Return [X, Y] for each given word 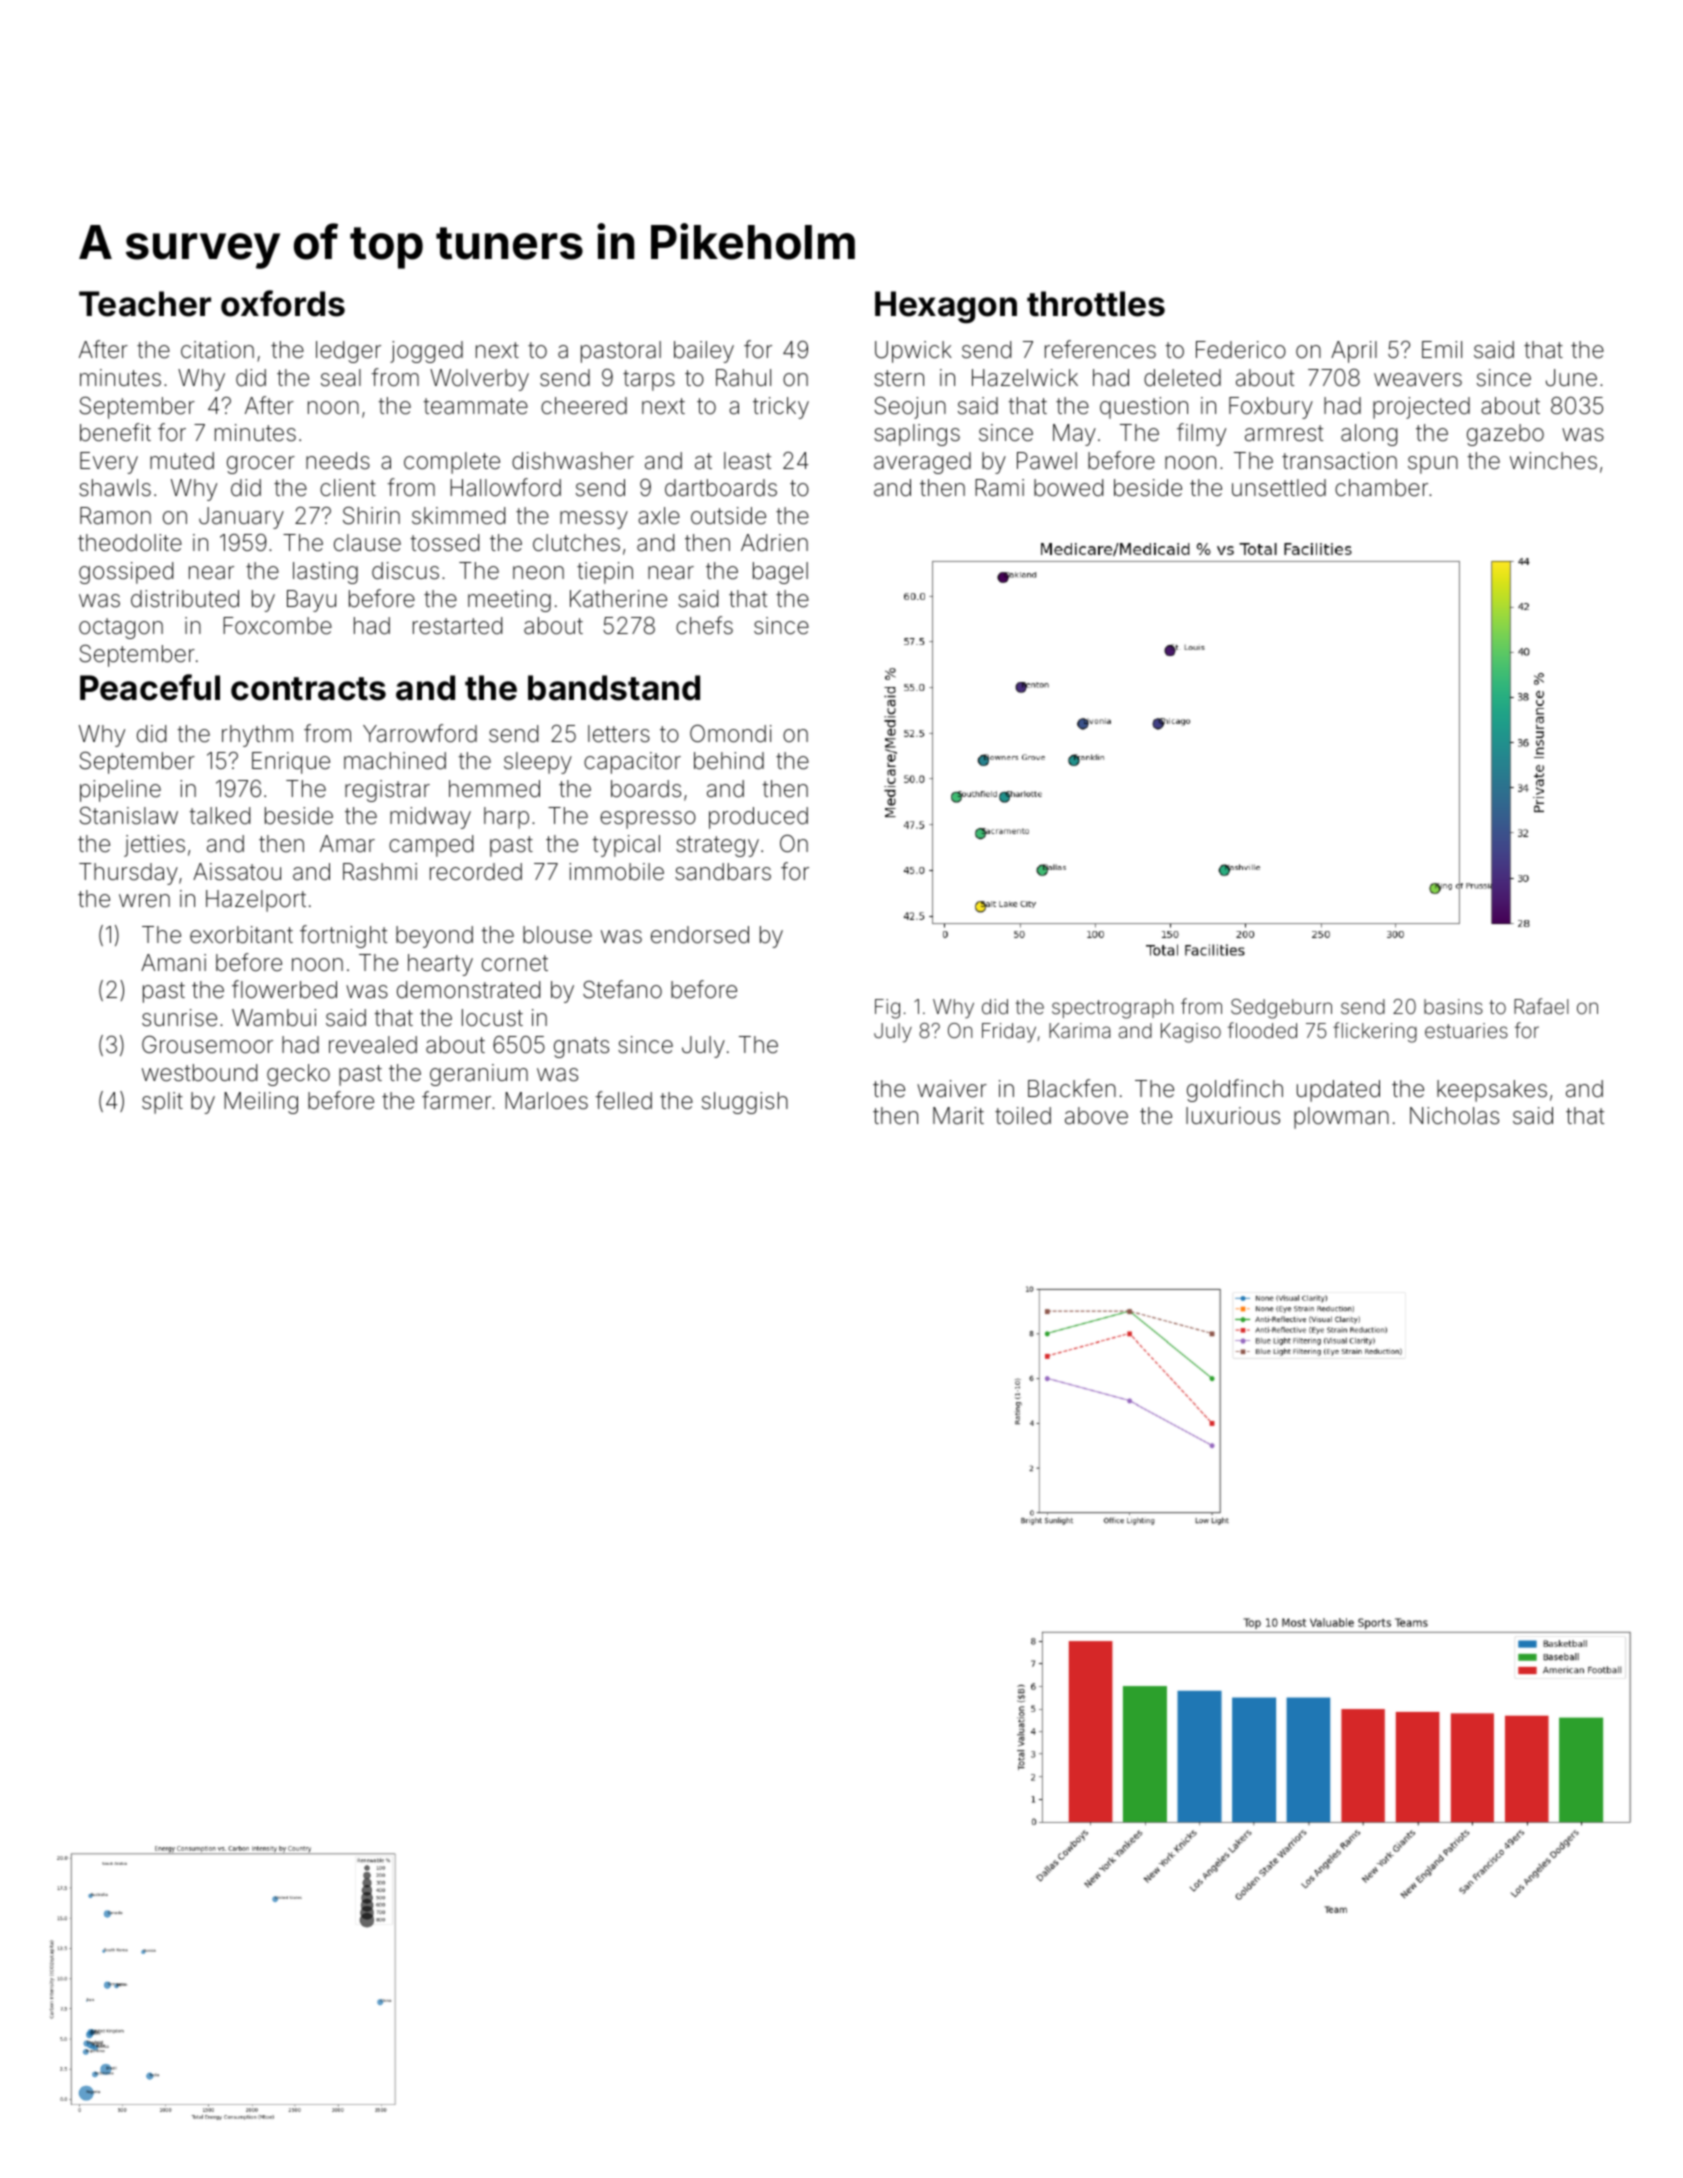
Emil [1442, 349]
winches [1553, 461]
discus [405, 571]
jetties [154, 846]
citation [217, 350]
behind [729, 761]
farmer [456, 1100]
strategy [717, 846]
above [1096, 1116]
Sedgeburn [1281, 1009]
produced [758, 818]
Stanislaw [128, 816]
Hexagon [946, 307]
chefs [704, 625]
